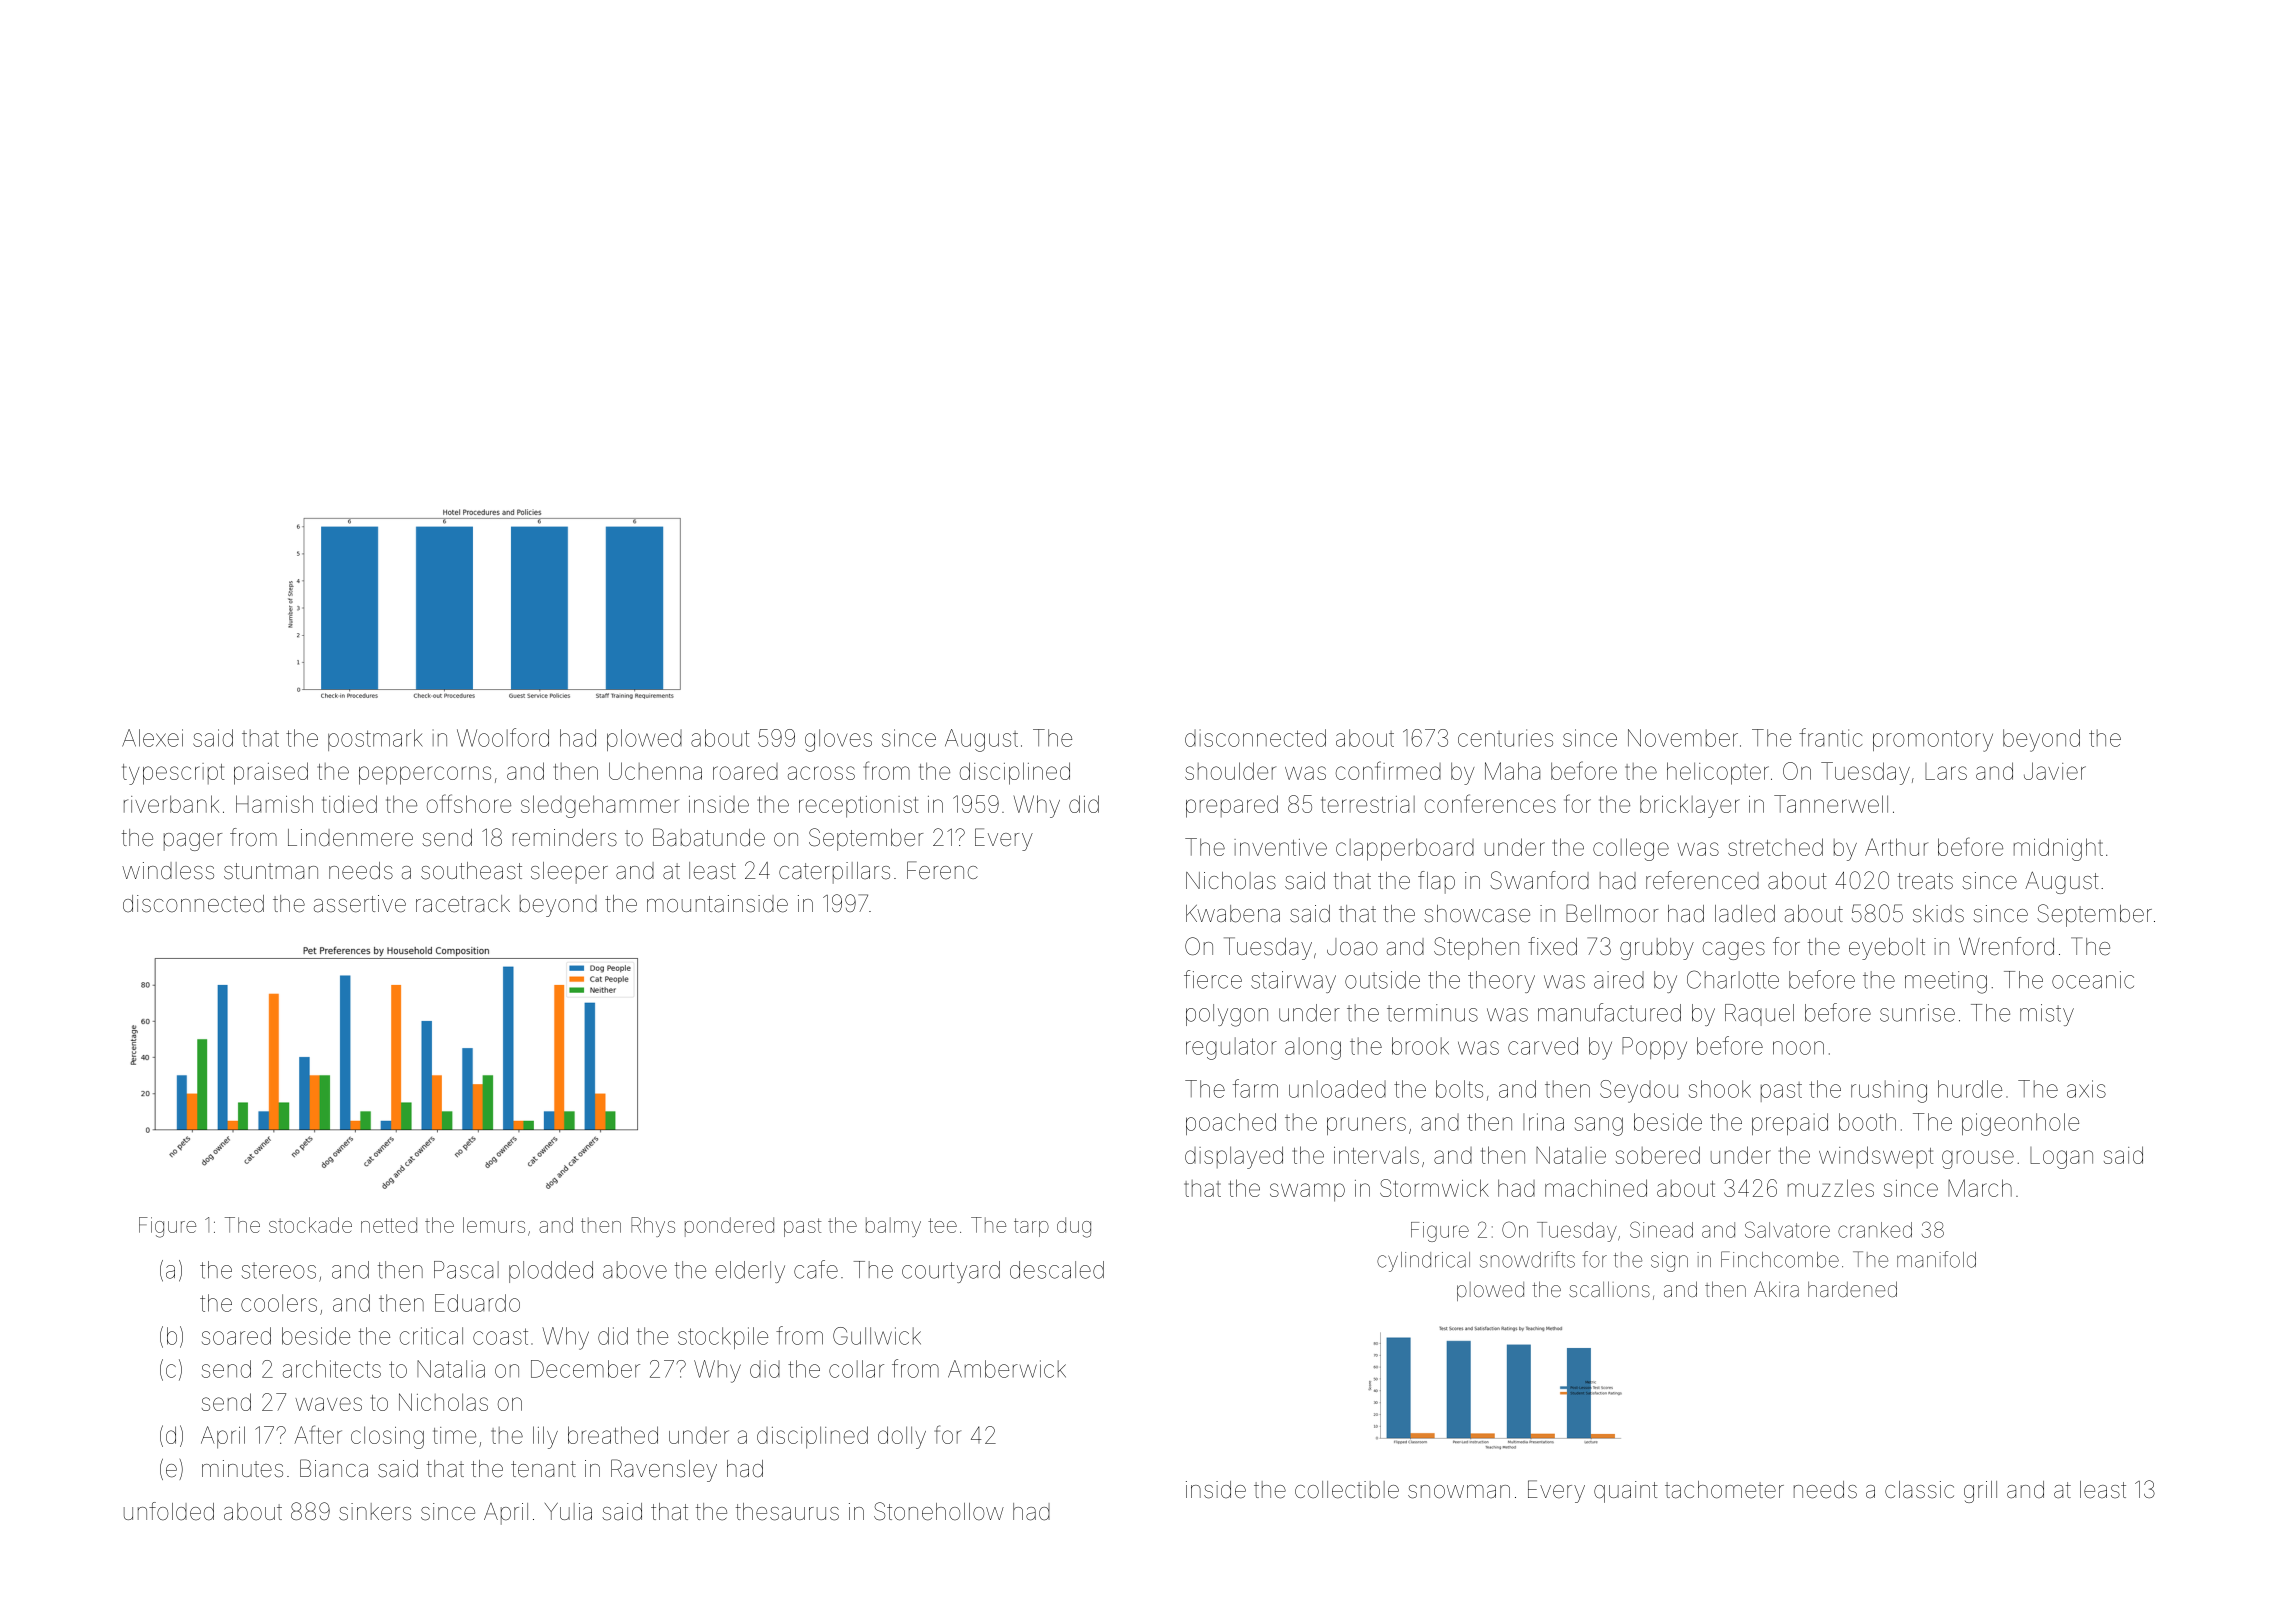 This screenshot has width=2292, height=1620. What do you see at coordinates (1337, 1089) in the screenshot?
I see `unloaded` at bounding box center [1337, 1089].
